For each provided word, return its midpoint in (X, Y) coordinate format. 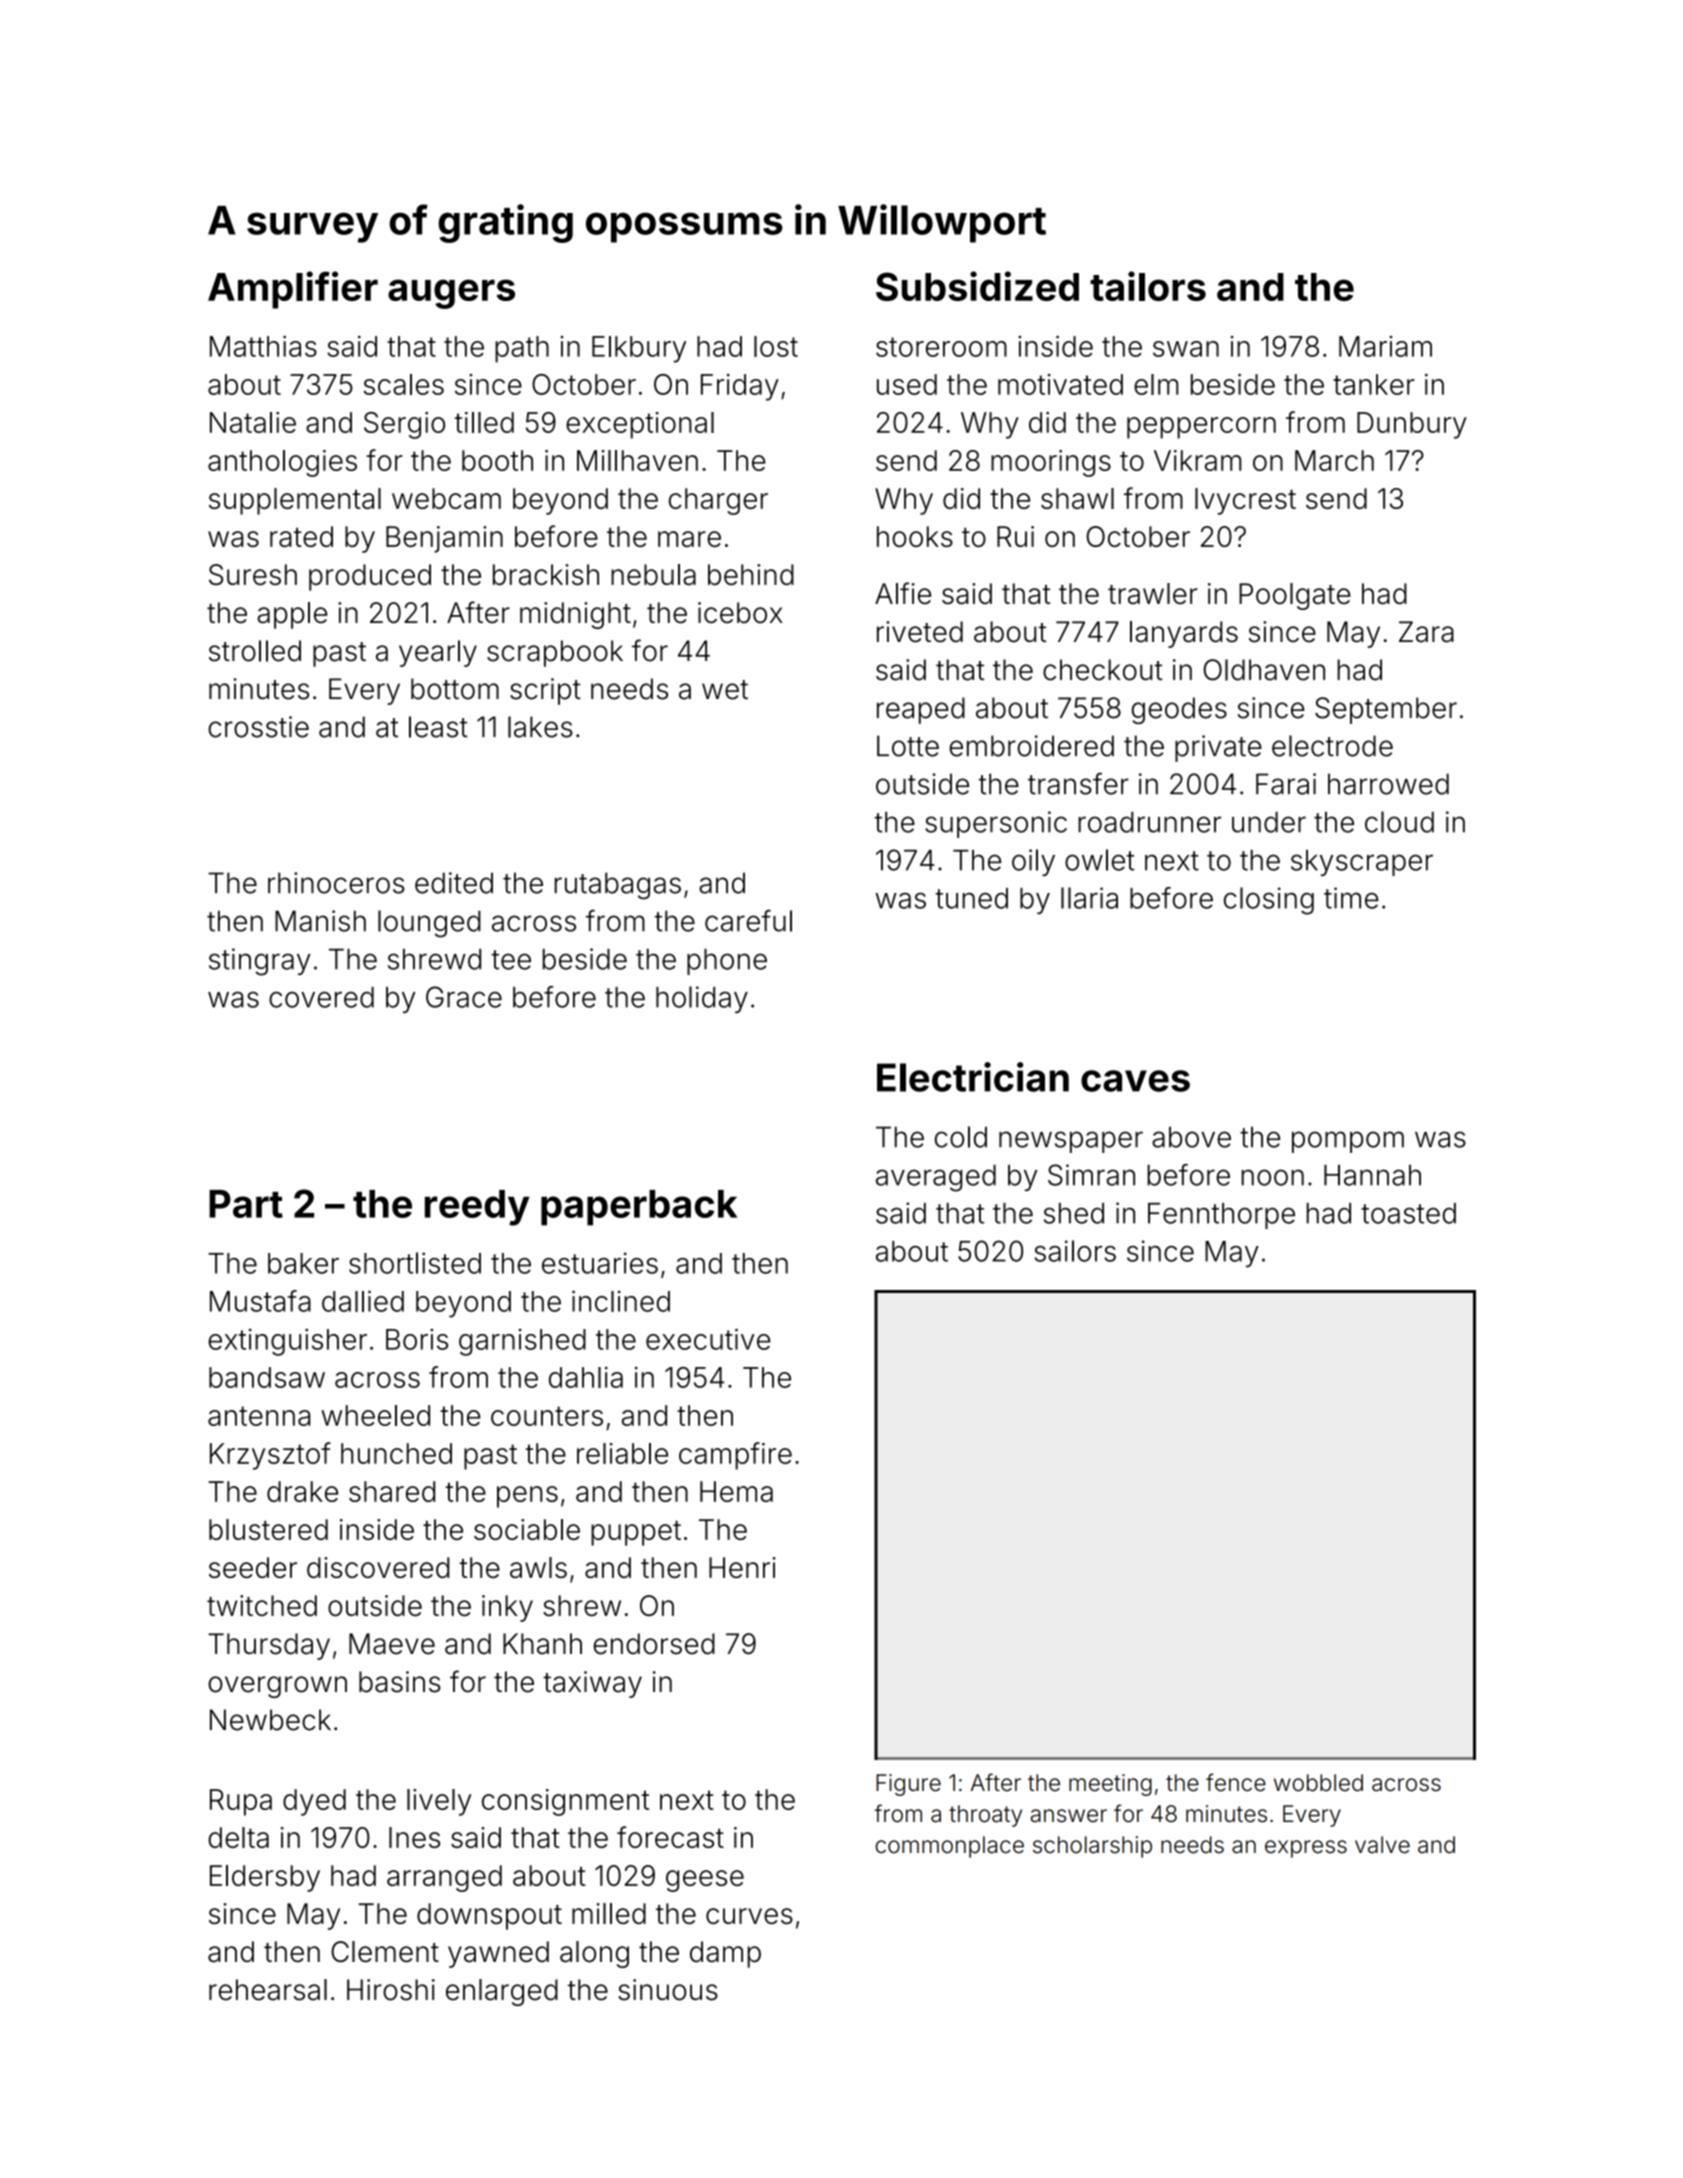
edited (454, 883)
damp (725, 1954)
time (1351, 898)
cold (961, 1137)
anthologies (282, 463)
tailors (1148, 286)
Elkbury (639, 349)
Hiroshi (391, 1990)
